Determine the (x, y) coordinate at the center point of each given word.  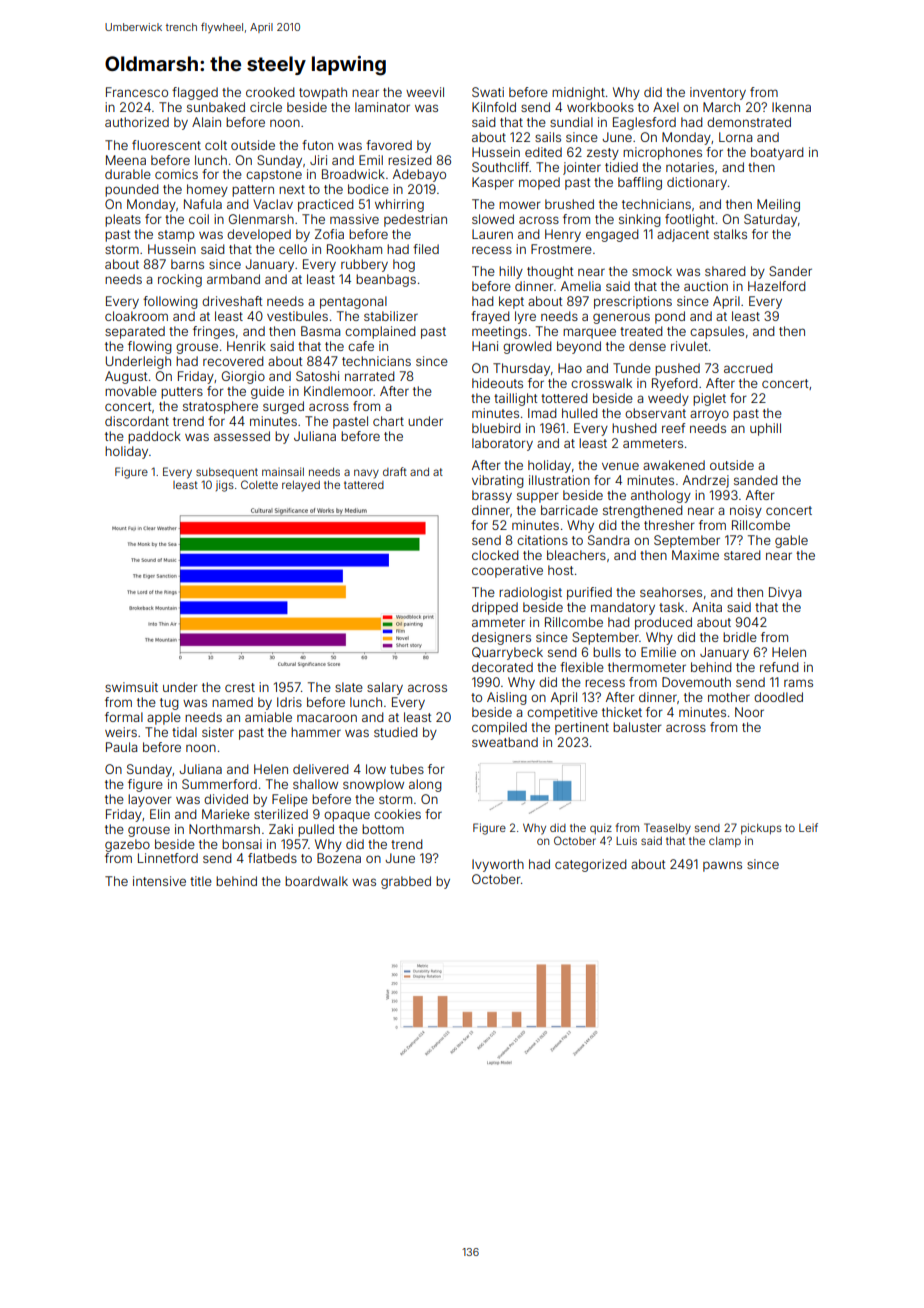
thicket (622, 712)
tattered (364, 485)
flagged (195, 93)
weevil (425, 92)
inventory (718, 93)
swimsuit (131, 687)
